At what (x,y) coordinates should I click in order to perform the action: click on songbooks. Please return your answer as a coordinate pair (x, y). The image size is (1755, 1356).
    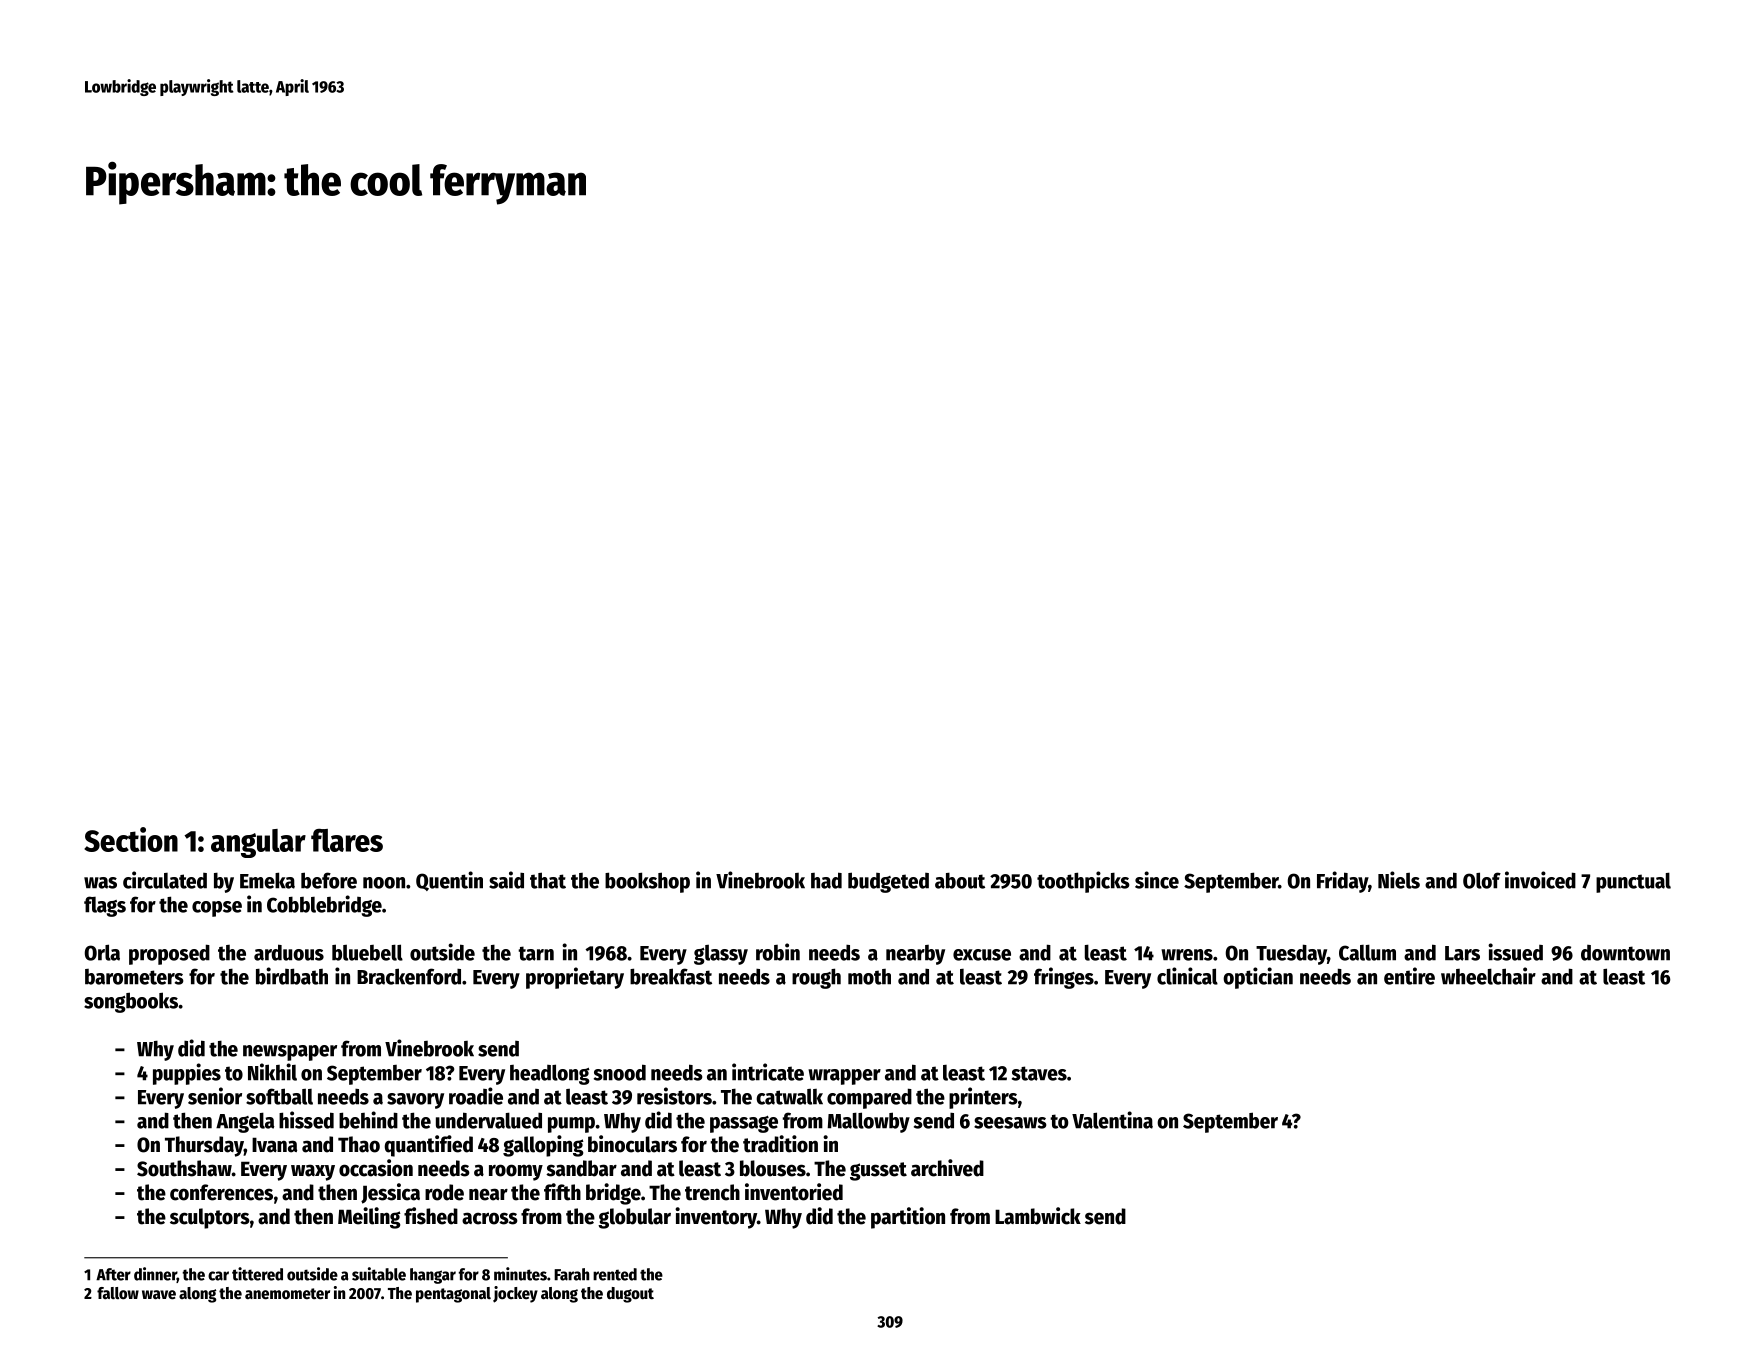
    Looking at the image, I should click on (131, 1002).
